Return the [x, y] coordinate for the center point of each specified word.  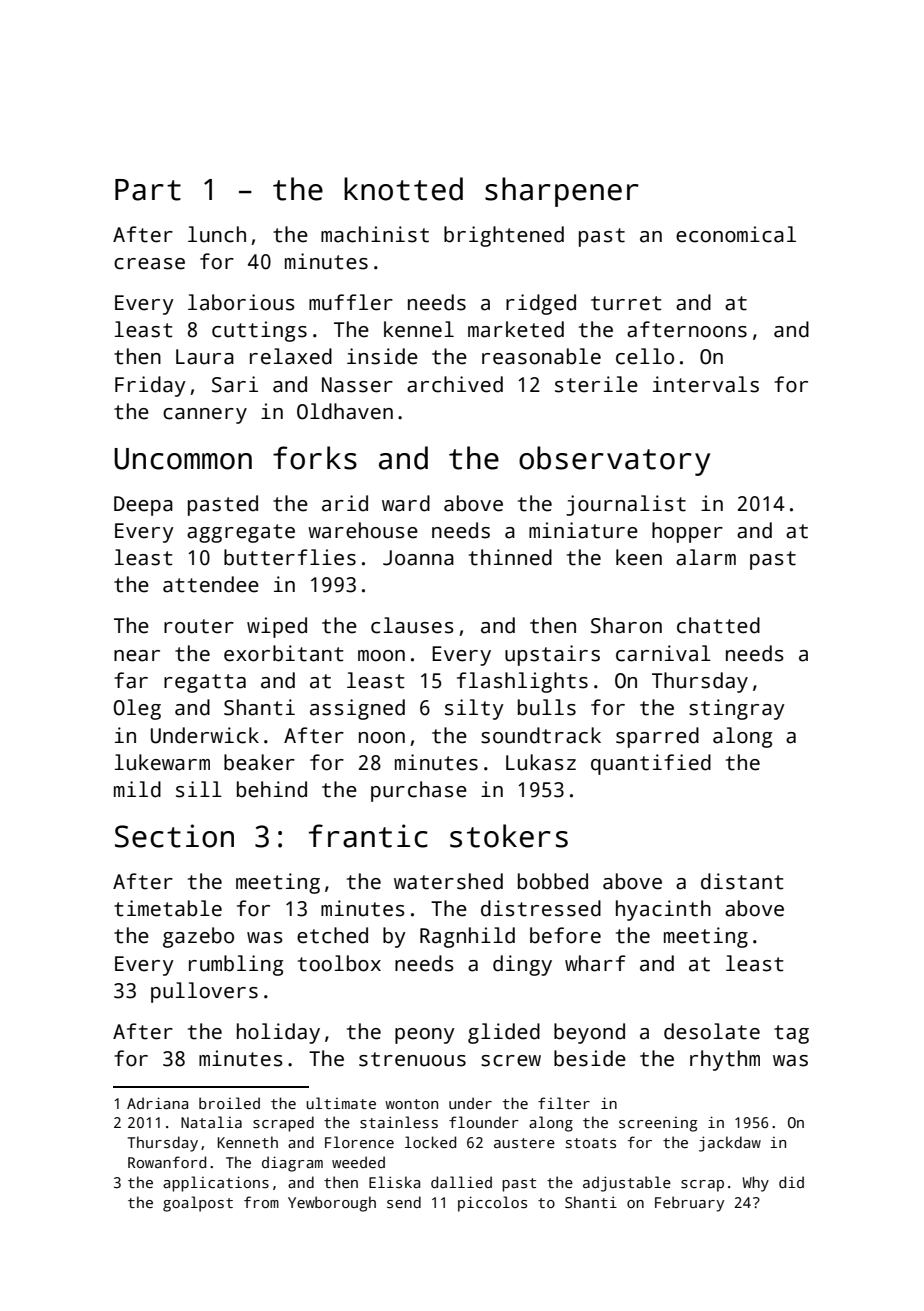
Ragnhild [467, 937]
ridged [541, 304]
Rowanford [167, 1162]
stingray [737, 709]
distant [742, 881]
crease [149, 264]
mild [137, 789]
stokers [509, 836]
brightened [504, 236]
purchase [419, 791]
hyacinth [663, 910]
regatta [205, 683]
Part [148, 190]
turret [626, 303]
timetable [168, 908]
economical [736, 234]
